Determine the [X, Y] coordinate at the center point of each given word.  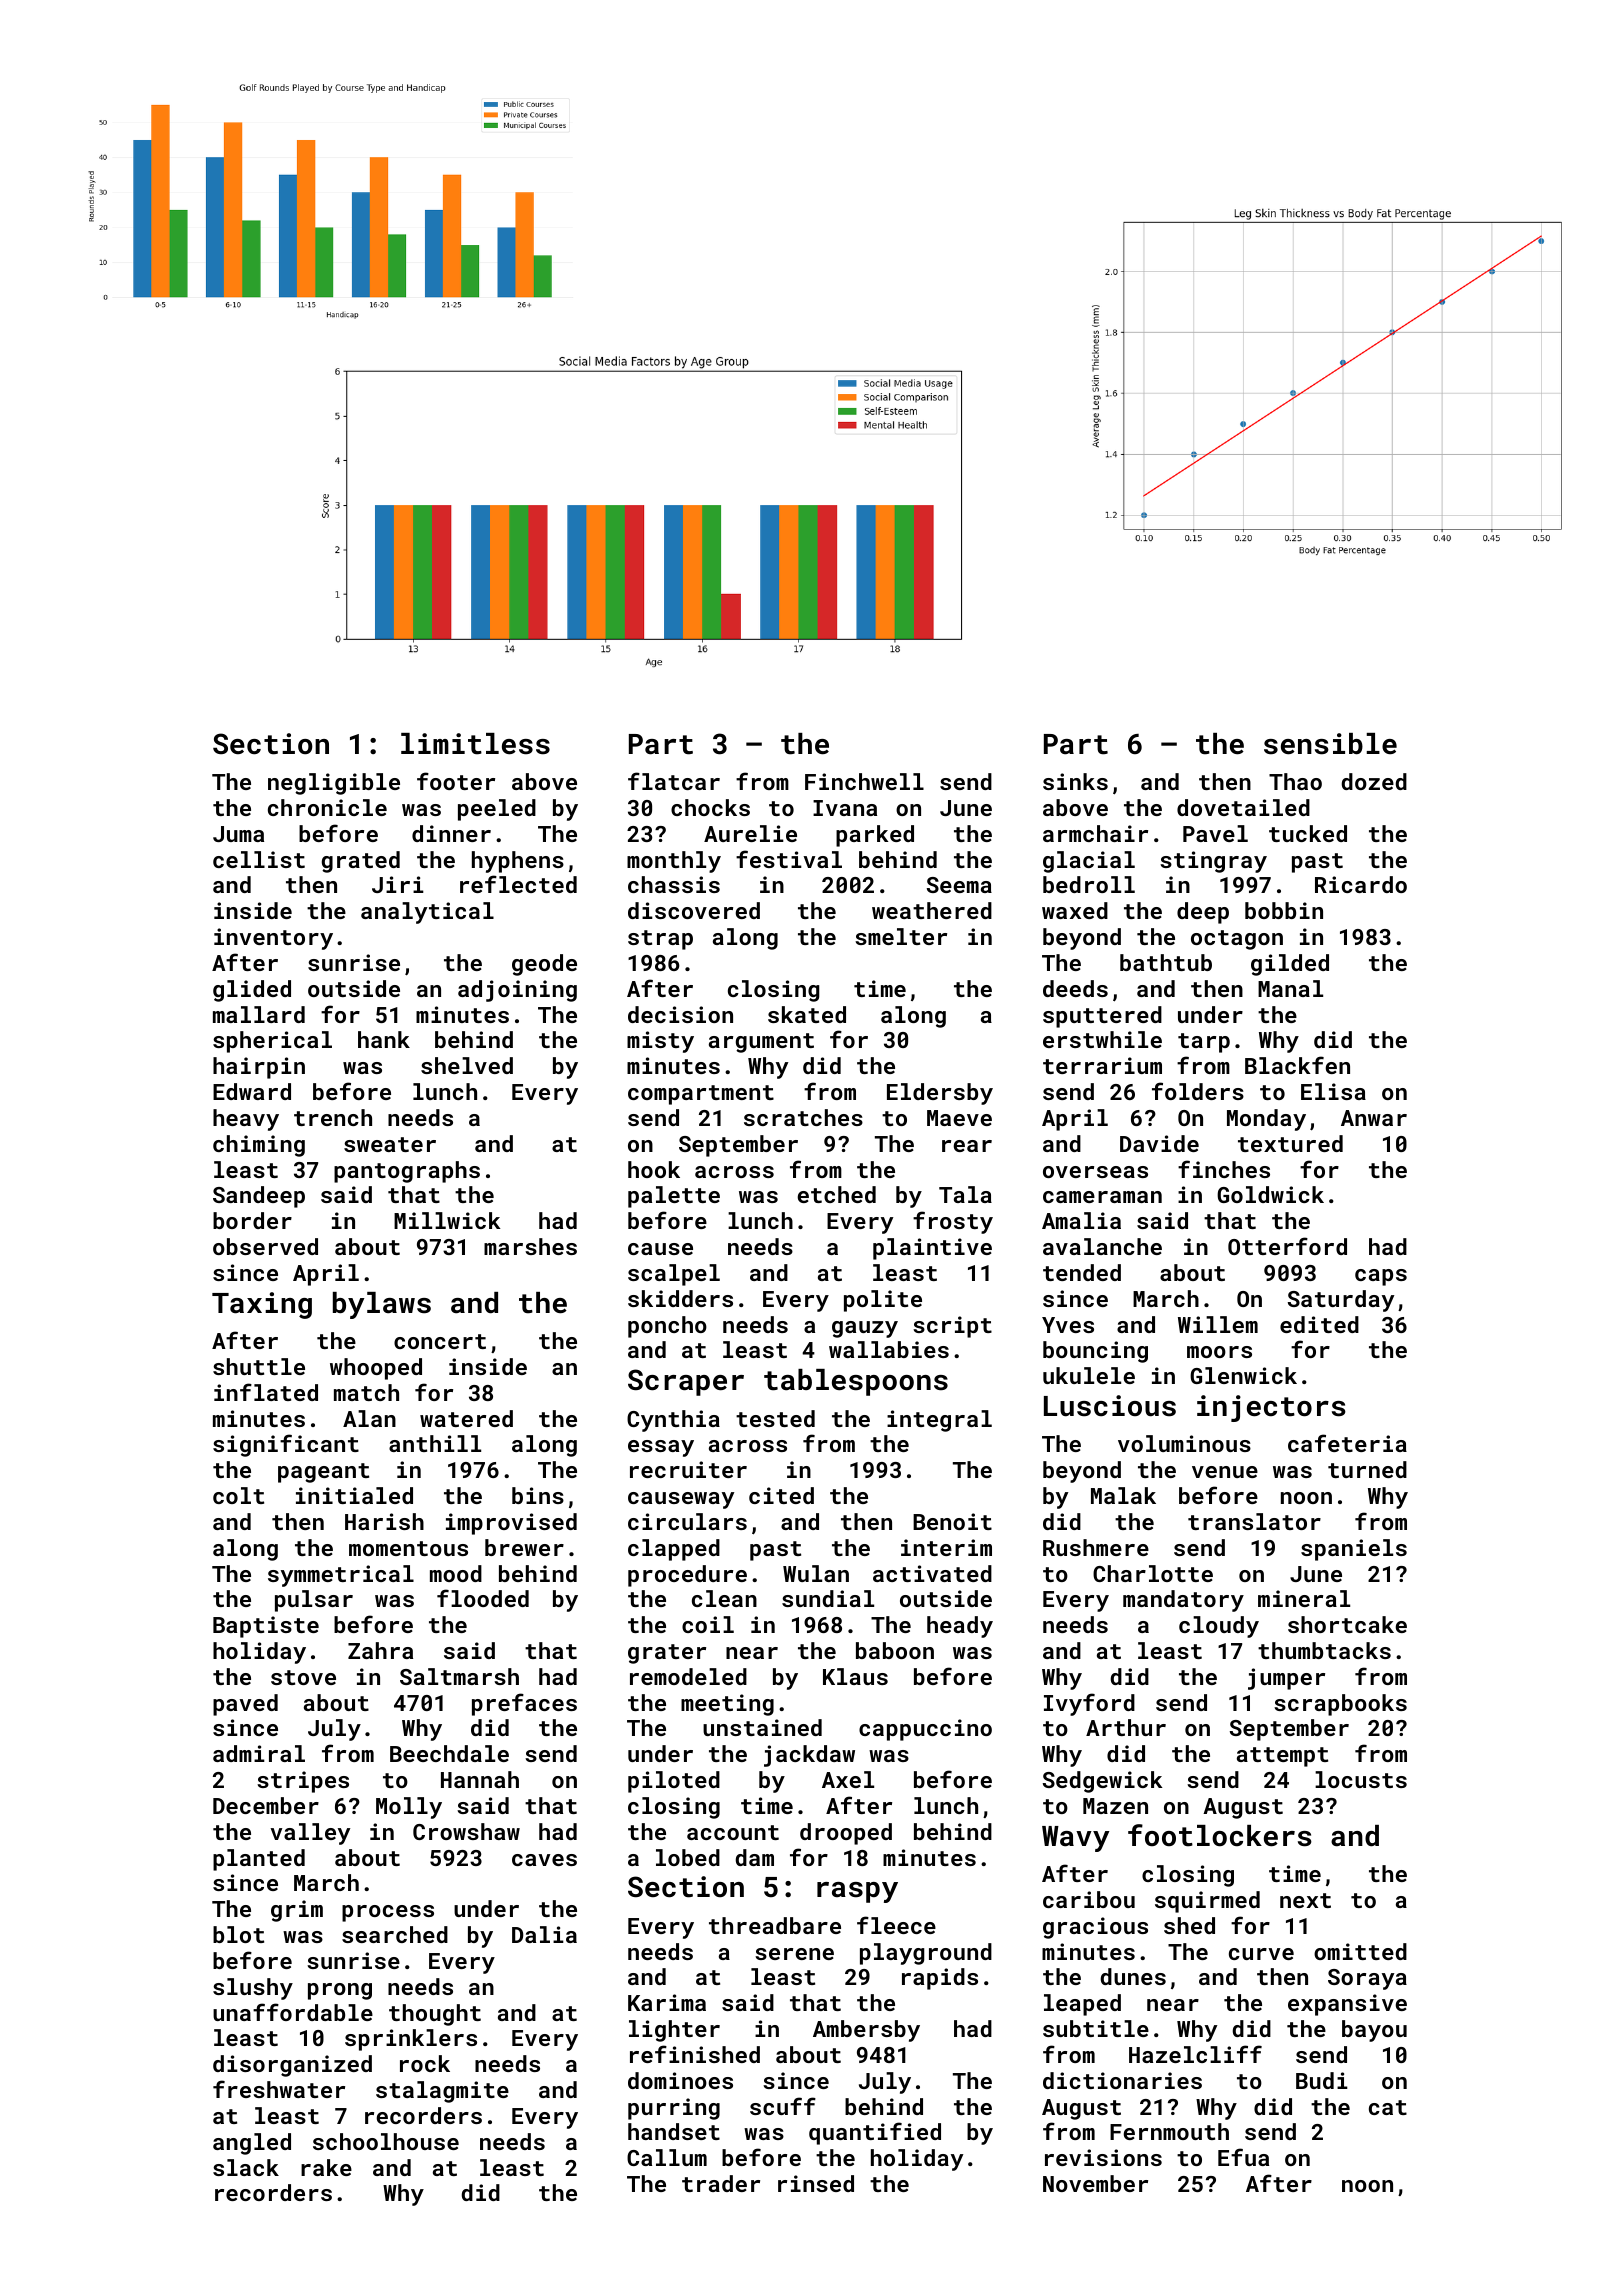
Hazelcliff [1195, 2054]
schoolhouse [386, 2141]
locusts [1361, 1779]
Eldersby [940, 1094]
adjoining [517, 991]
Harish [384, 1521]
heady [960, 1627]
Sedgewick [1103, 1782]
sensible [1330, 744]
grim [297, 1911]
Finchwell [864, 781]
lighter [674, 2031]
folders [1198, 1091]
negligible [334, 784]
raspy [857, 1892]
